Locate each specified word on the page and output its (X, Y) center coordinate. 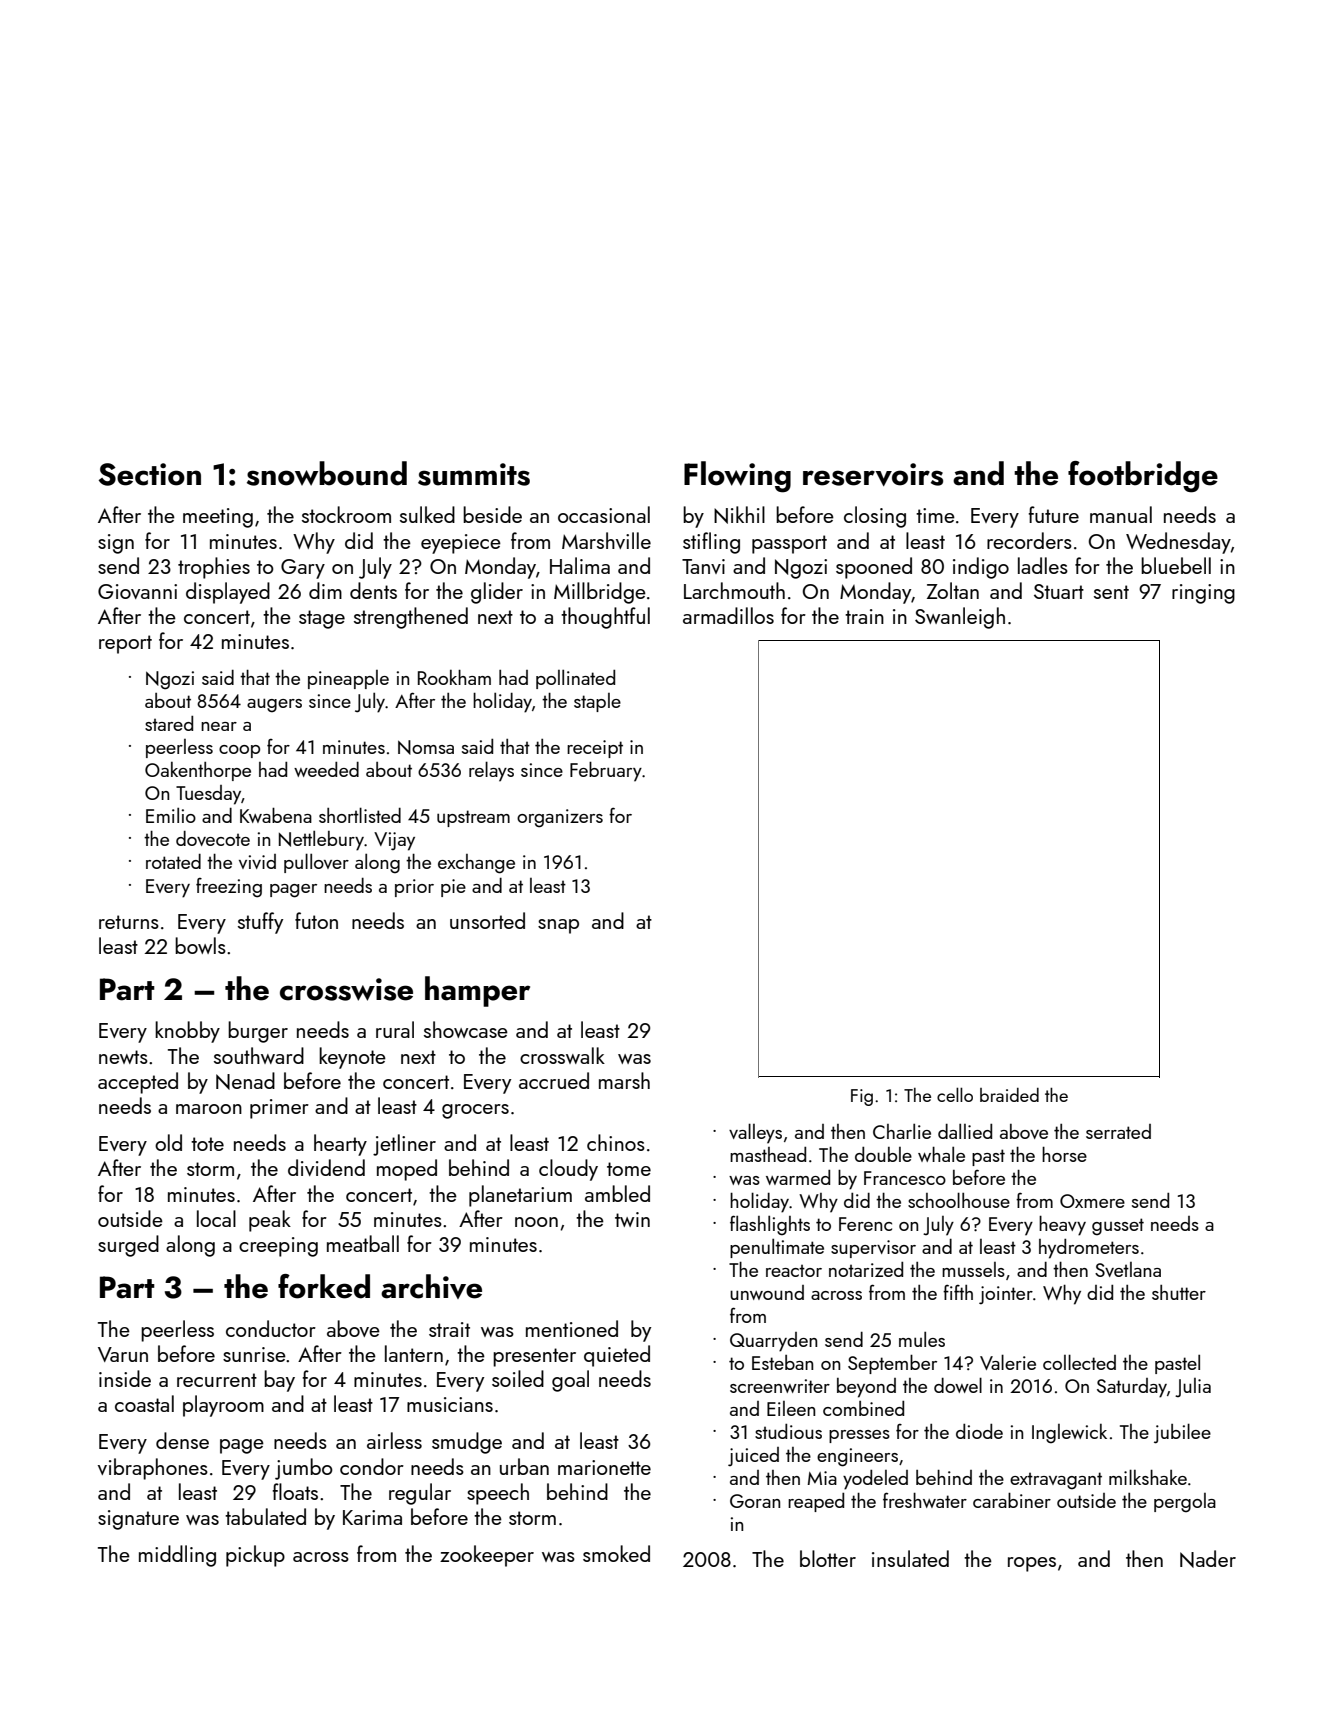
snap (558, 926)
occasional (604, 514)
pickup (255, 1556)
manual (1121, 514)
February (606, 771)
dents (373, 590)
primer (279, 1109)
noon (536, 1222)
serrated (1118, 1131)
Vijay (394, 841)
